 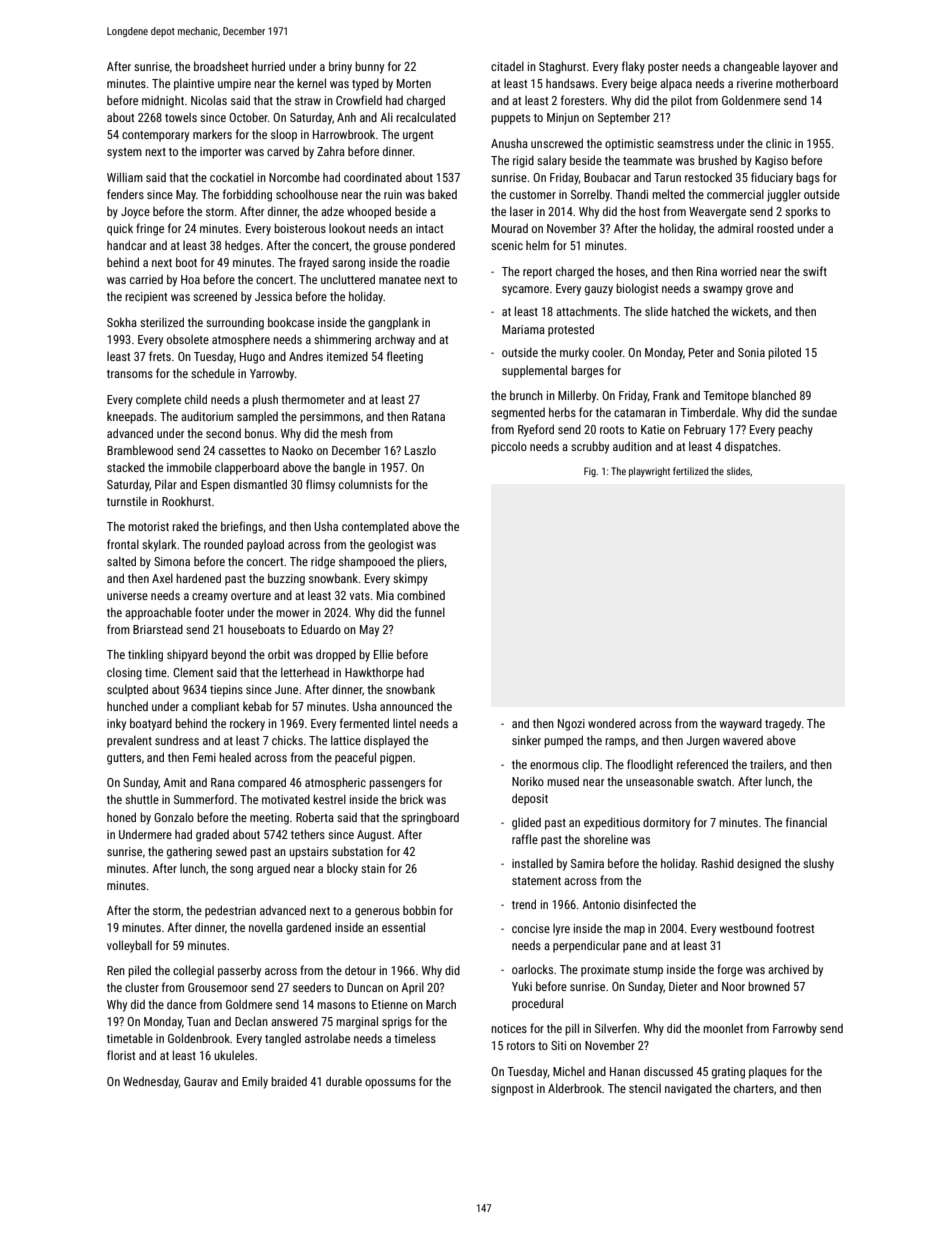 I want to click on tragedy, so click(x=783, y=724).
